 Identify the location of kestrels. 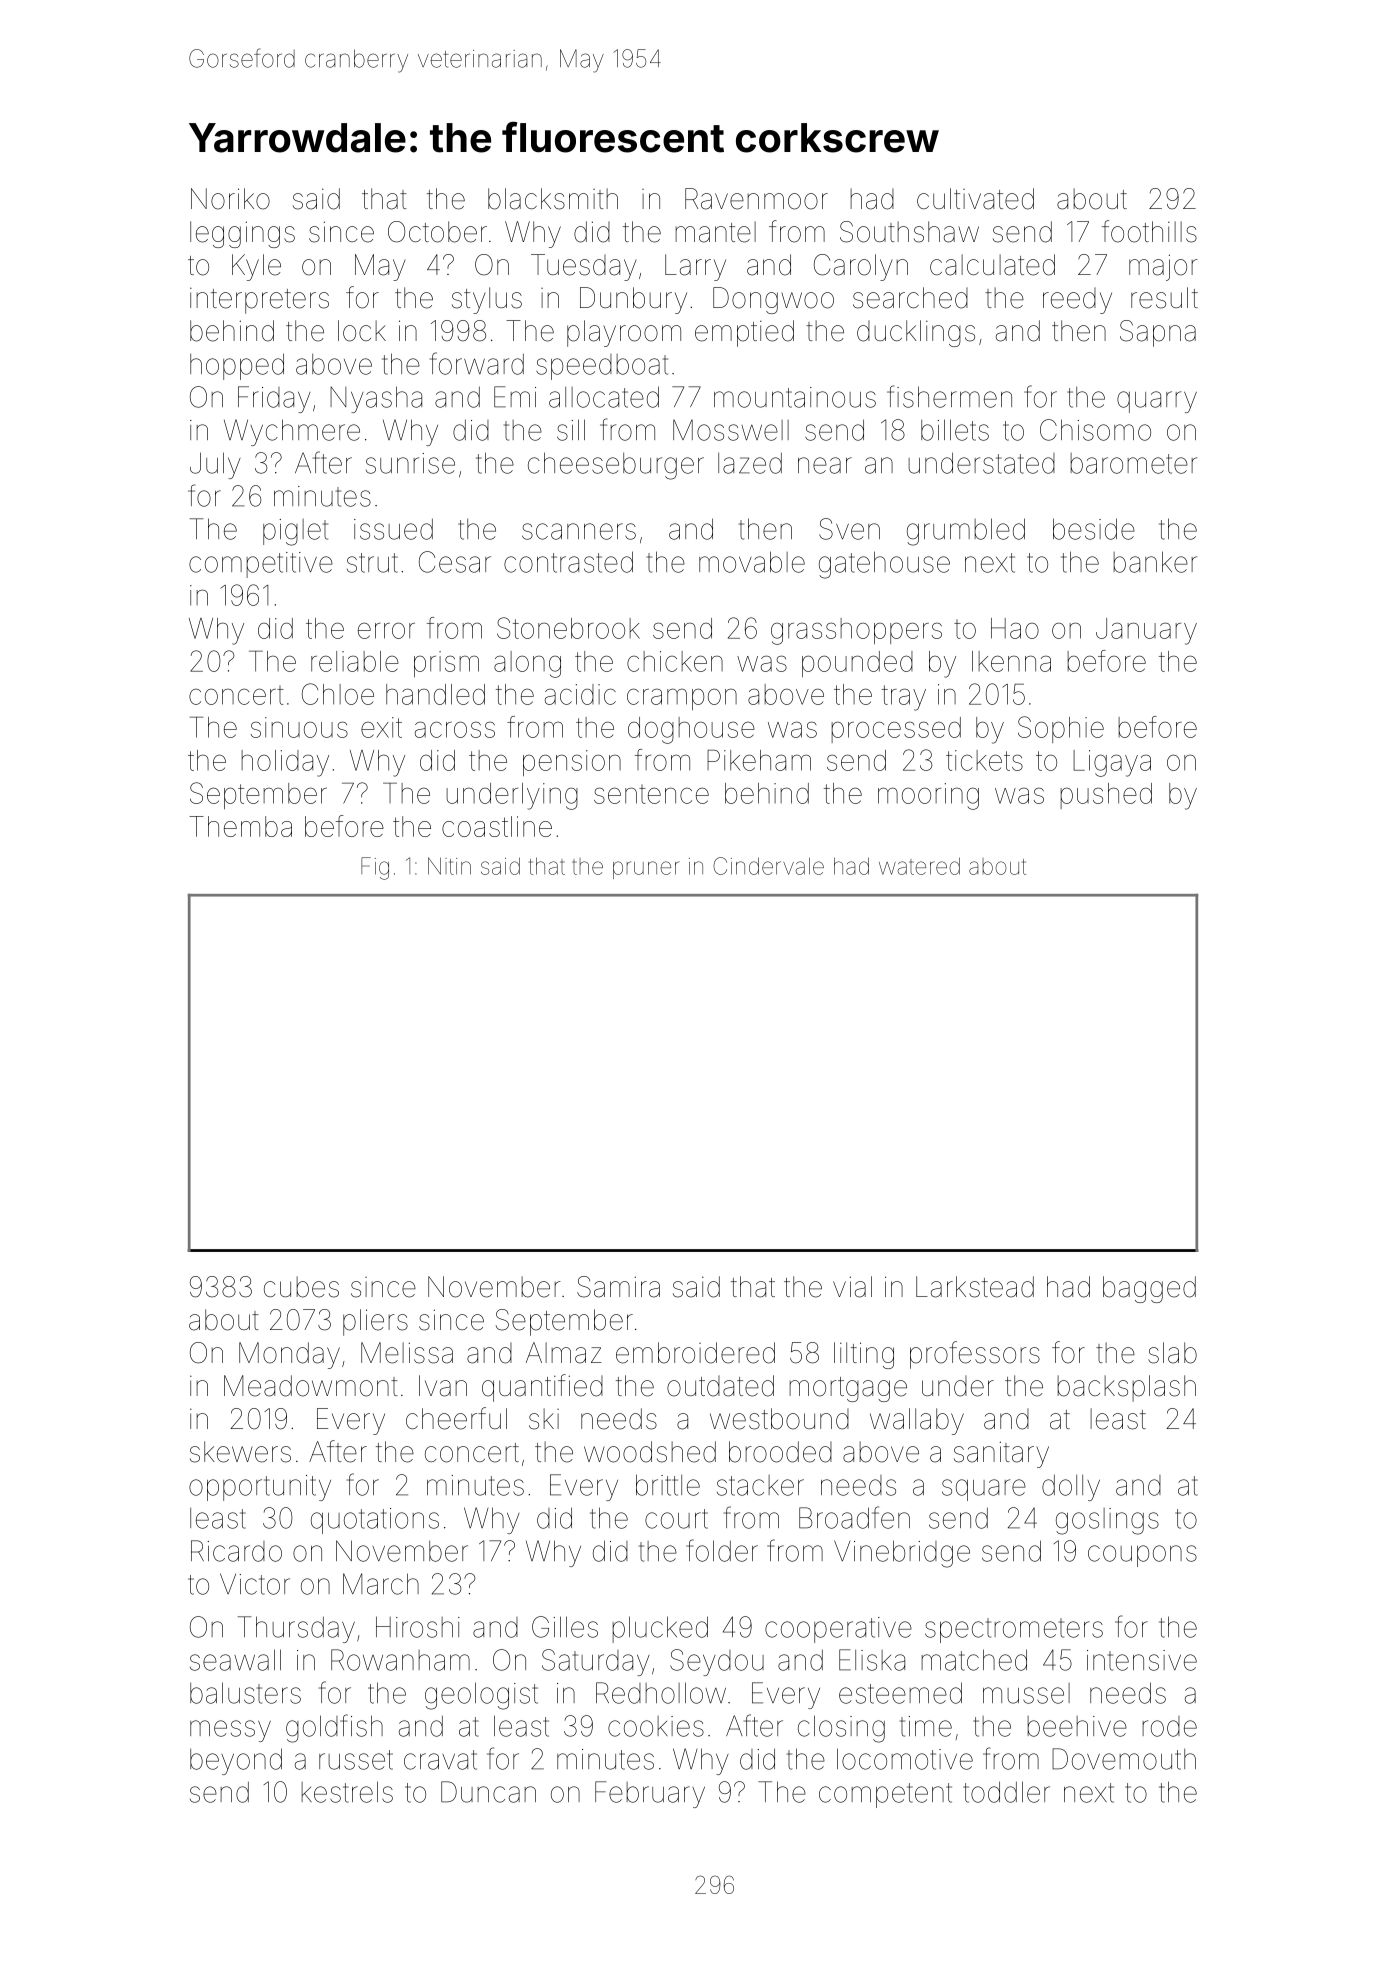
(347, 1792).
